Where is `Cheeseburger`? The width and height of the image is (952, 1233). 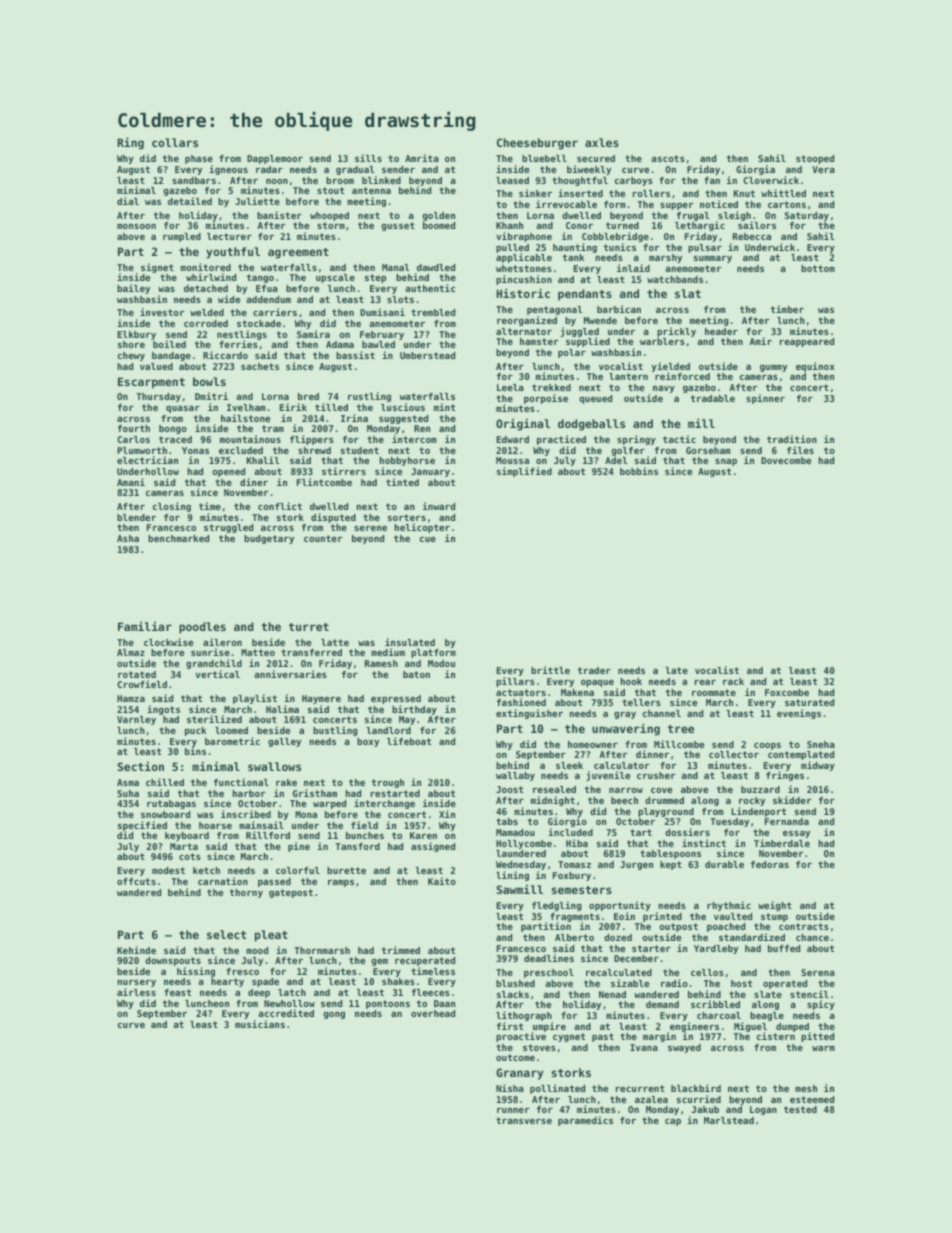
Cheeseburger is located at coordinates (537, 144).
